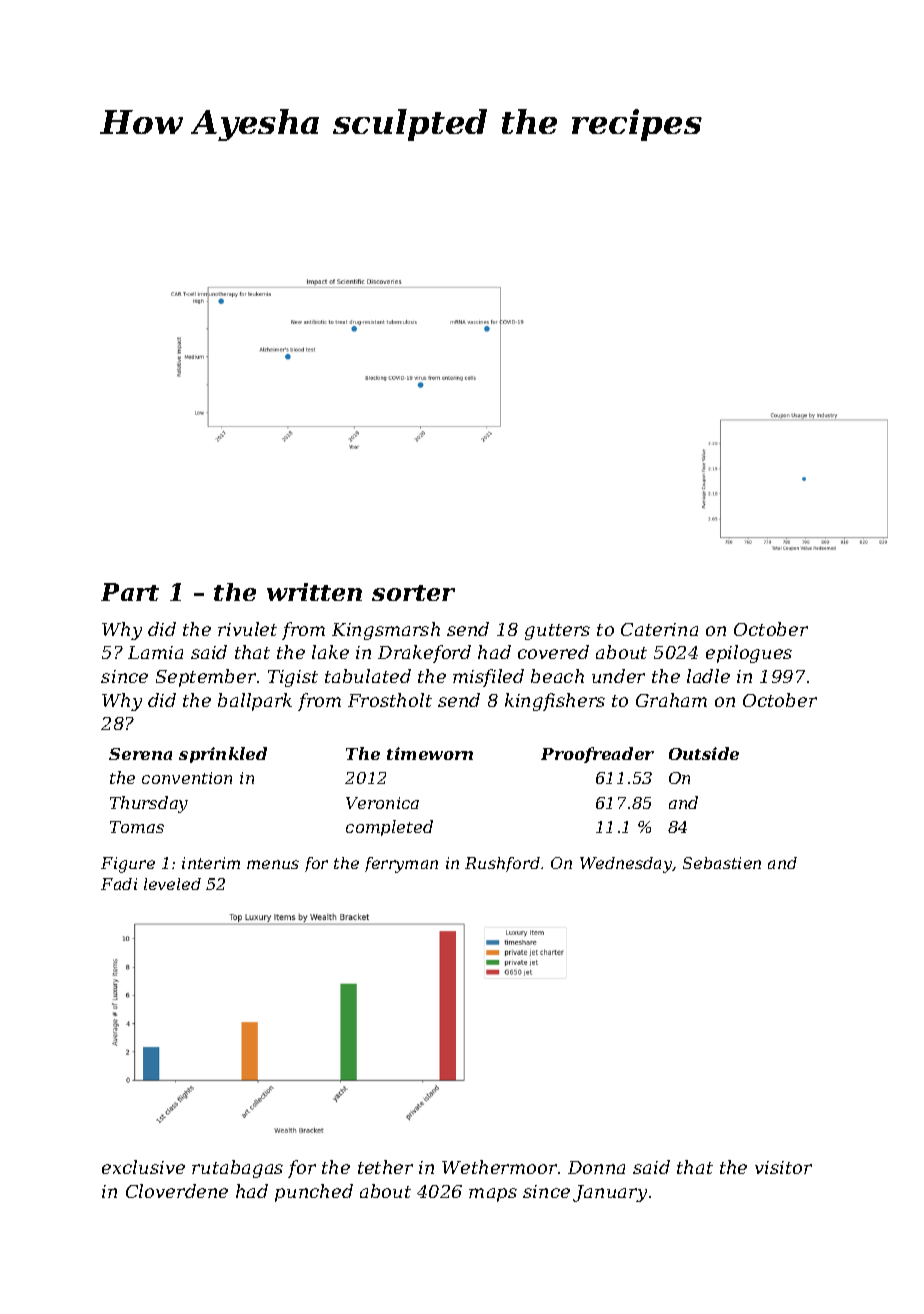 Image resolution: width=924 pixels, height=1314 pixels. What do you see at coordinates (237, 1169) in the document?
I see `rutabagas` at bounding box center [237, 1169].
